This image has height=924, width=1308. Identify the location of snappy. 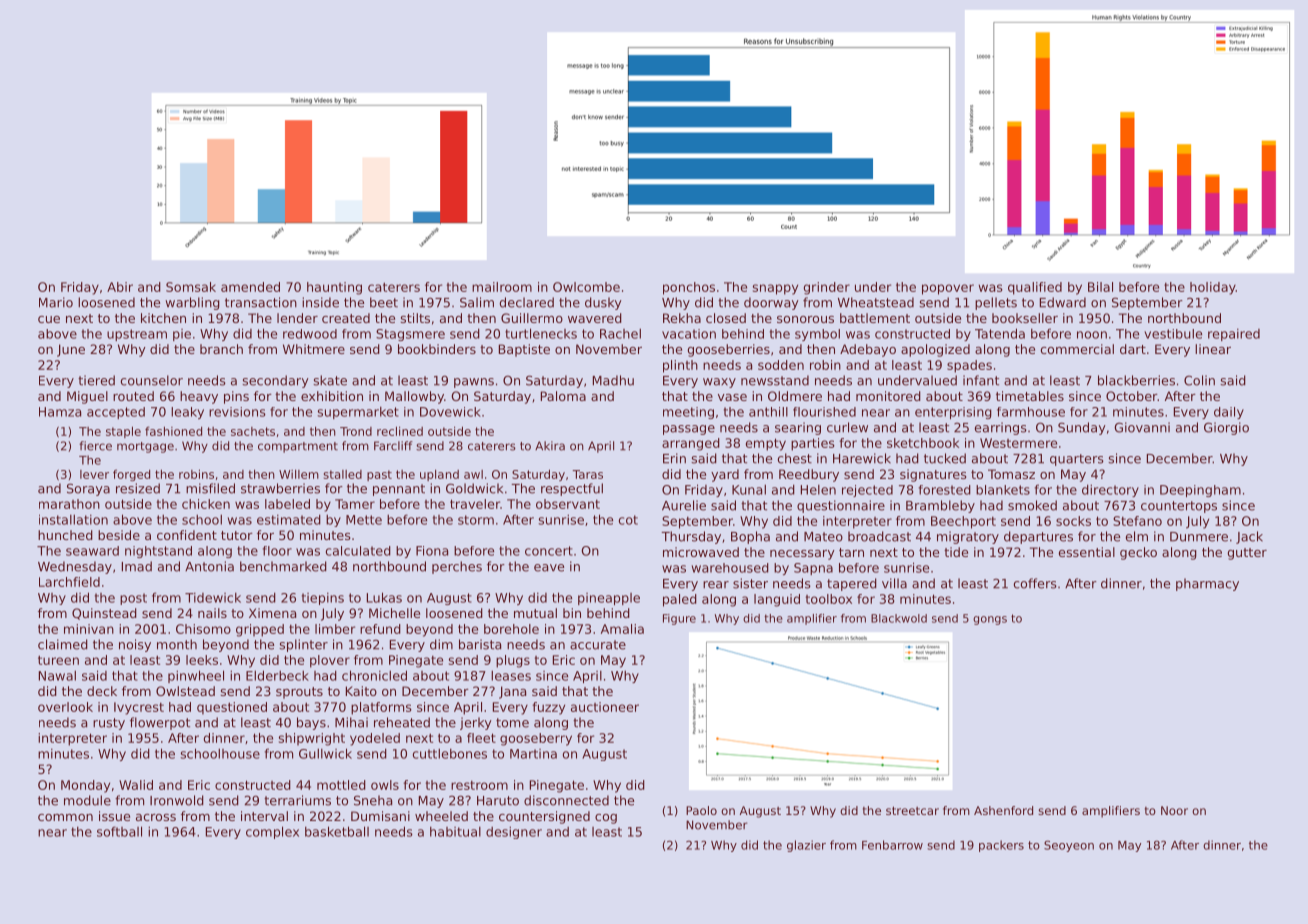
(775, 289).
